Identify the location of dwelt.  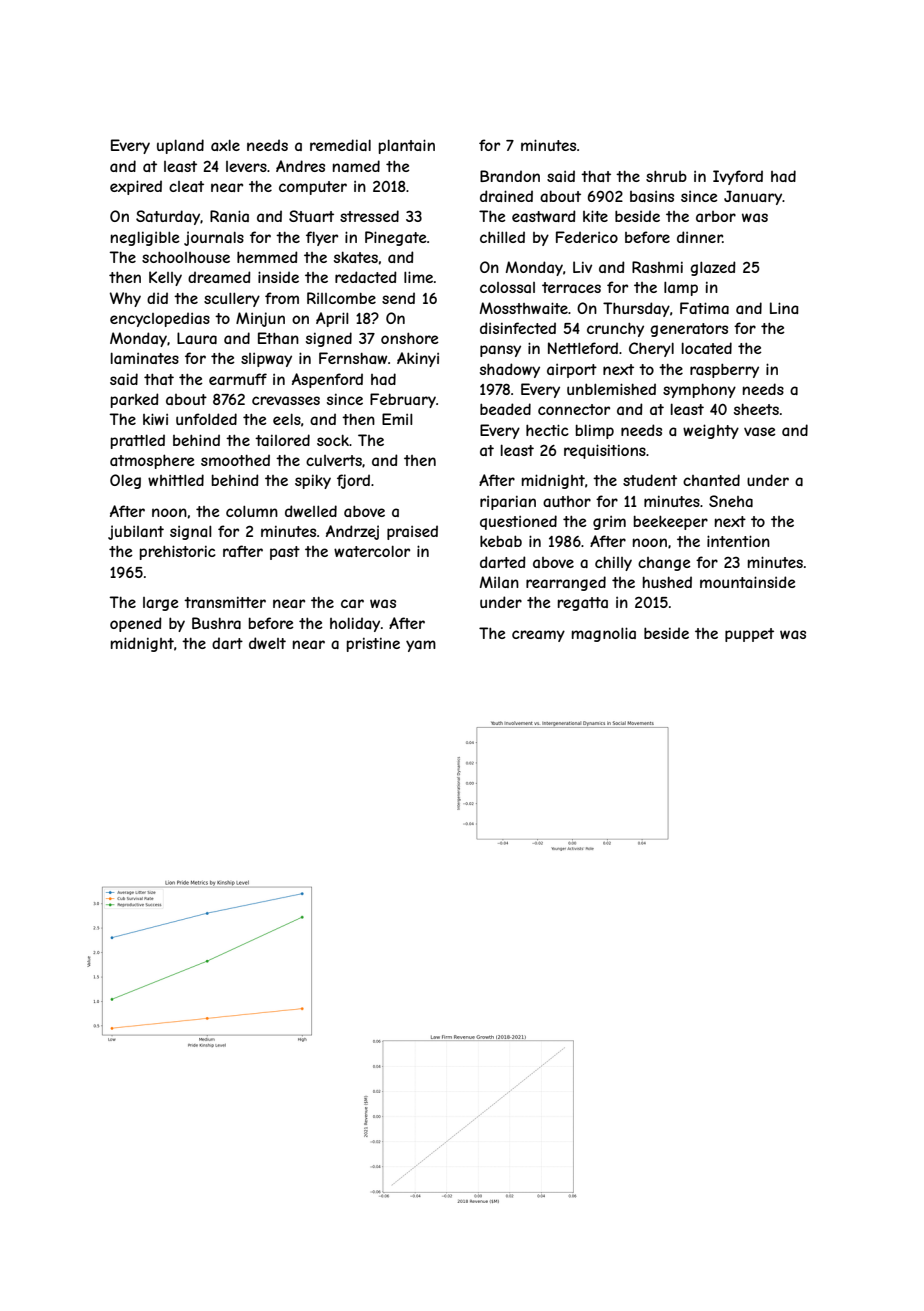
(267, 643).
